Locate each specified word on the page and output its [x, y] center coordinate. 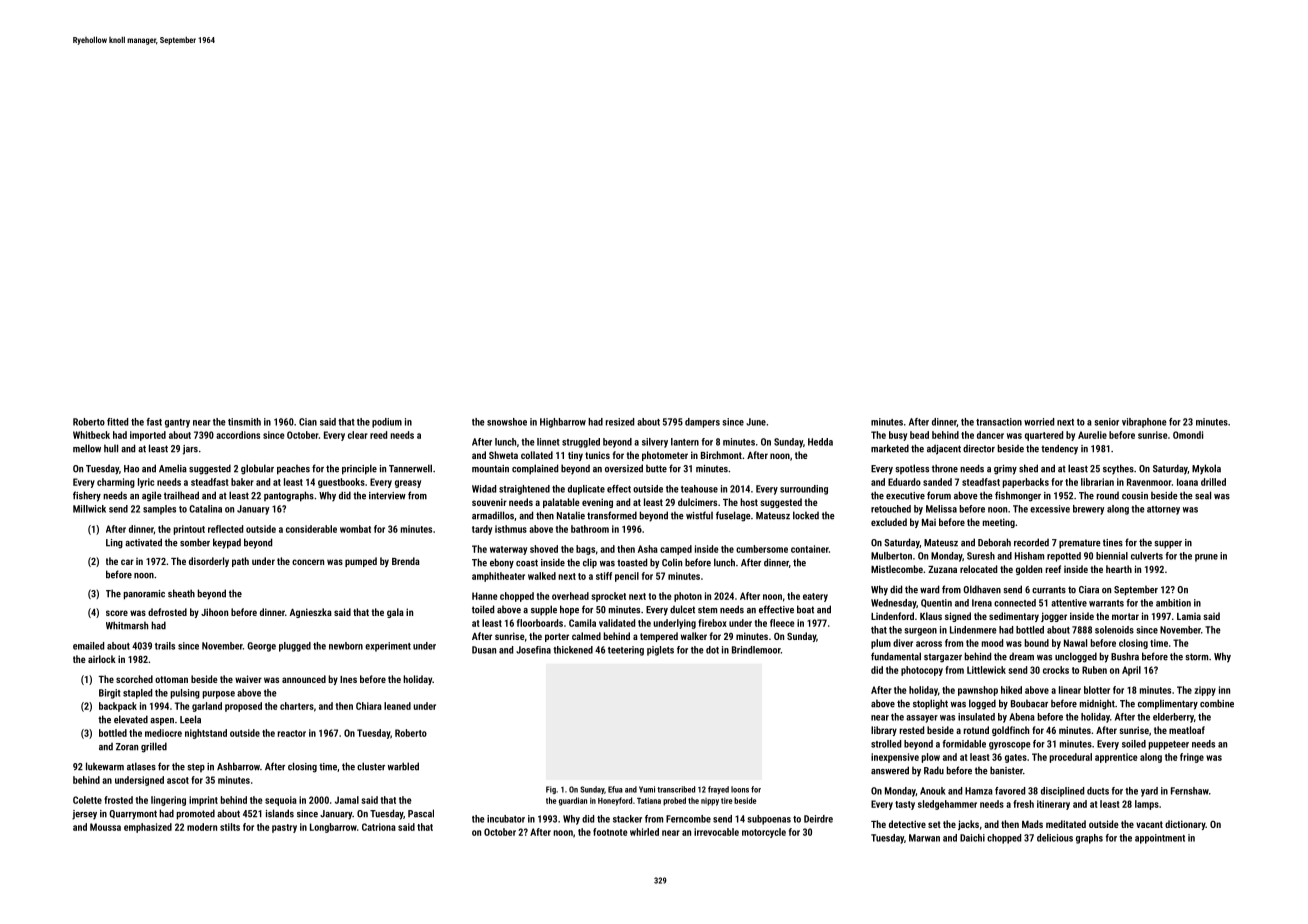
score [117, 613]
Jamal [347, 800]
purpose [219, 695]
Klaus [931, 616]
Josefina [533, 650]
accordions [238, 435]
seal [1203, 495]
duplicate [586, 490]
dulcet [682, 609]
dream [1021, 657]
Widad [484, 489]
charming [116, 483]
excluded [889, 522]
